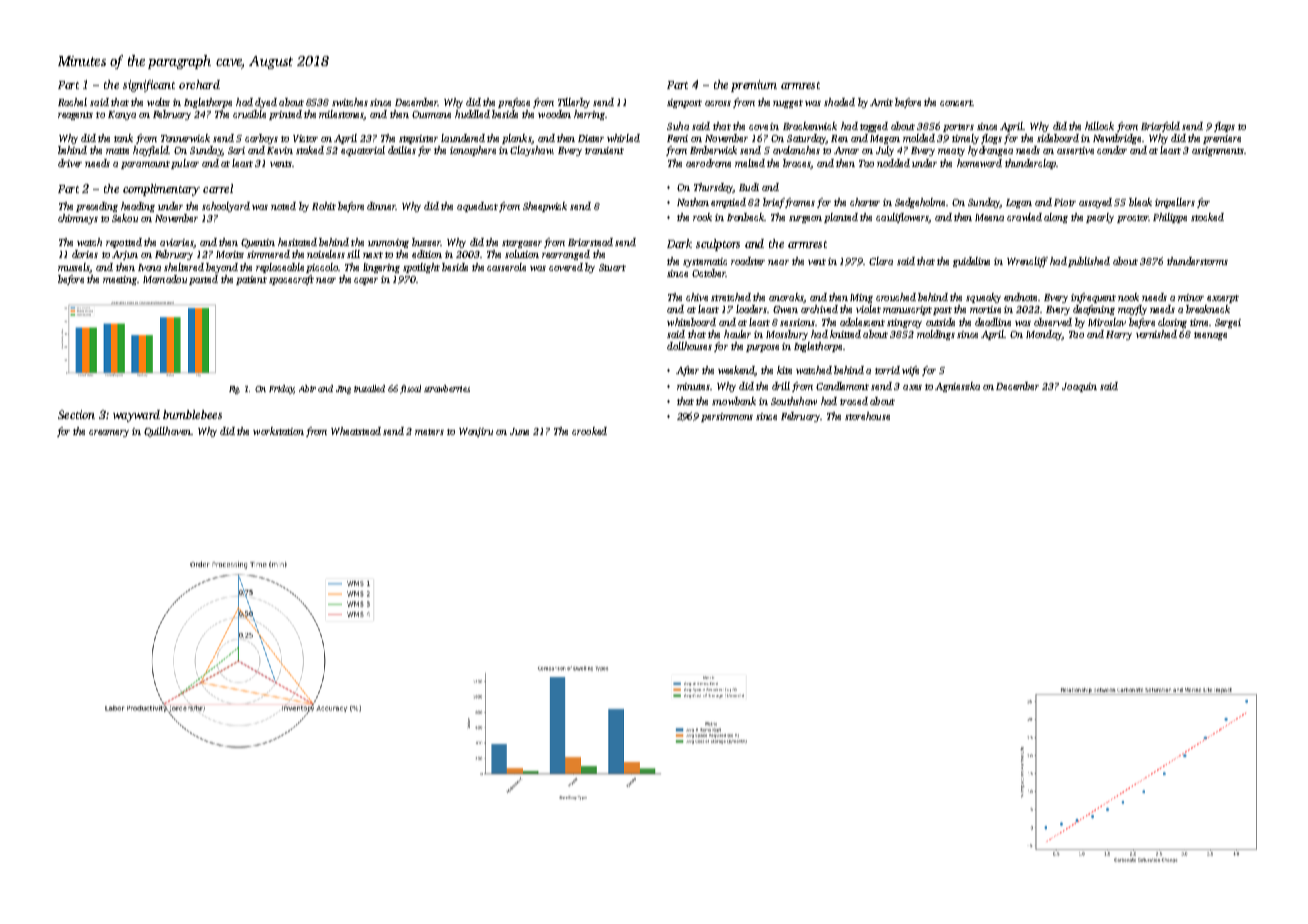  I want to click on Miroslav, so click(1107, 322).
